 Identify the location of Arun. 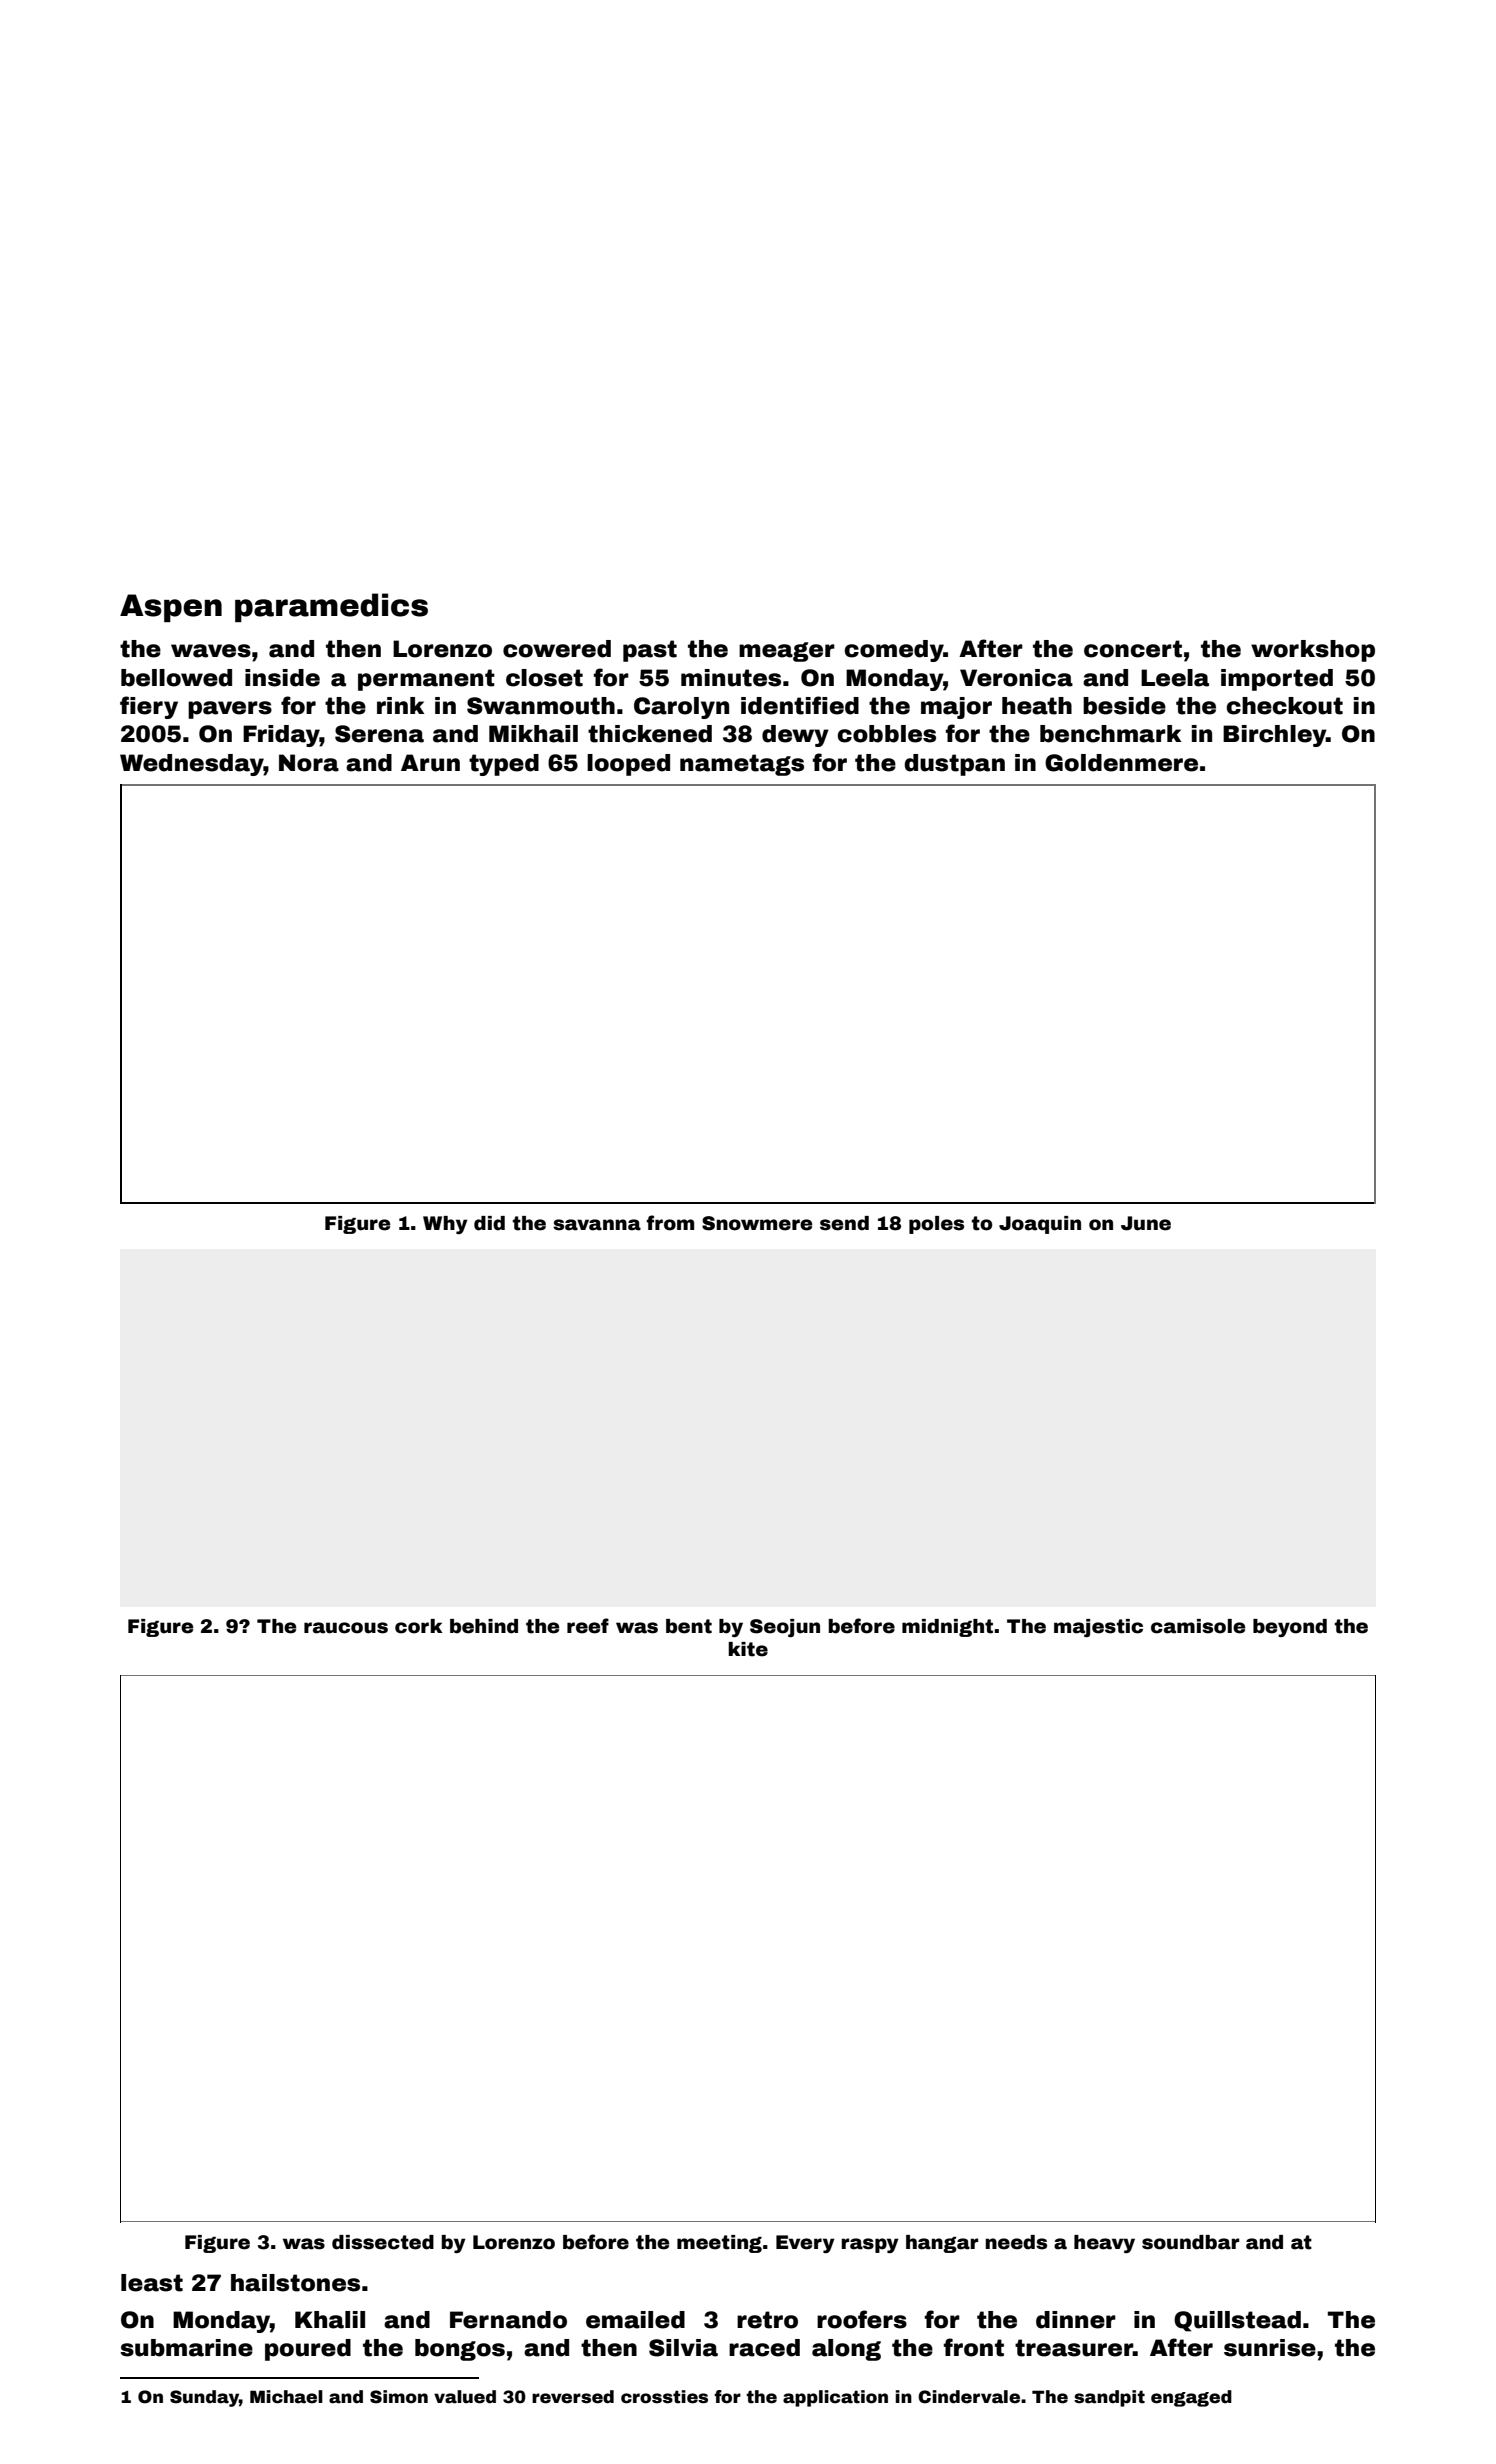
(430, 763).
